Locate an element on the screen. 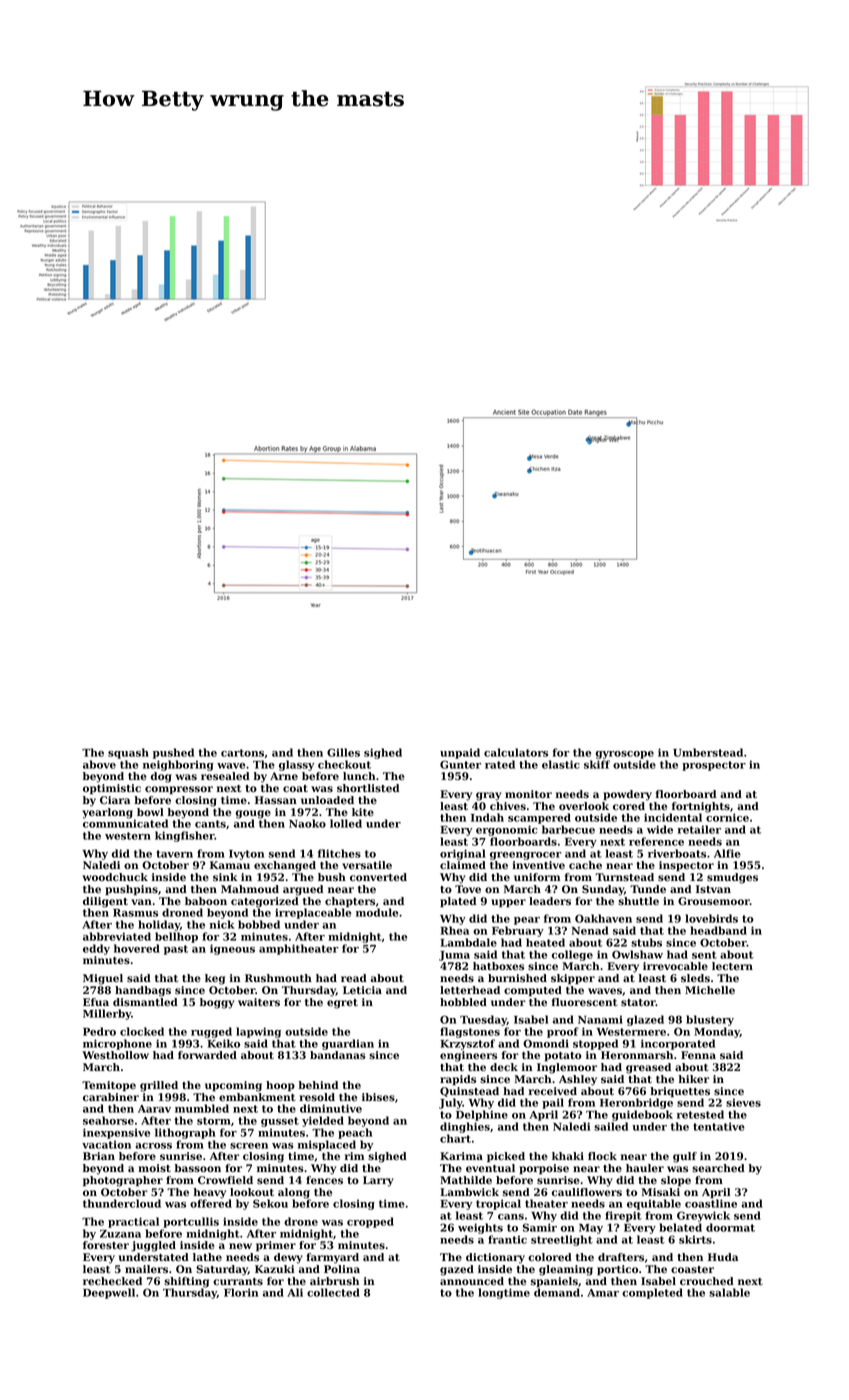  hiker is located at coordinates (694, 1079).
